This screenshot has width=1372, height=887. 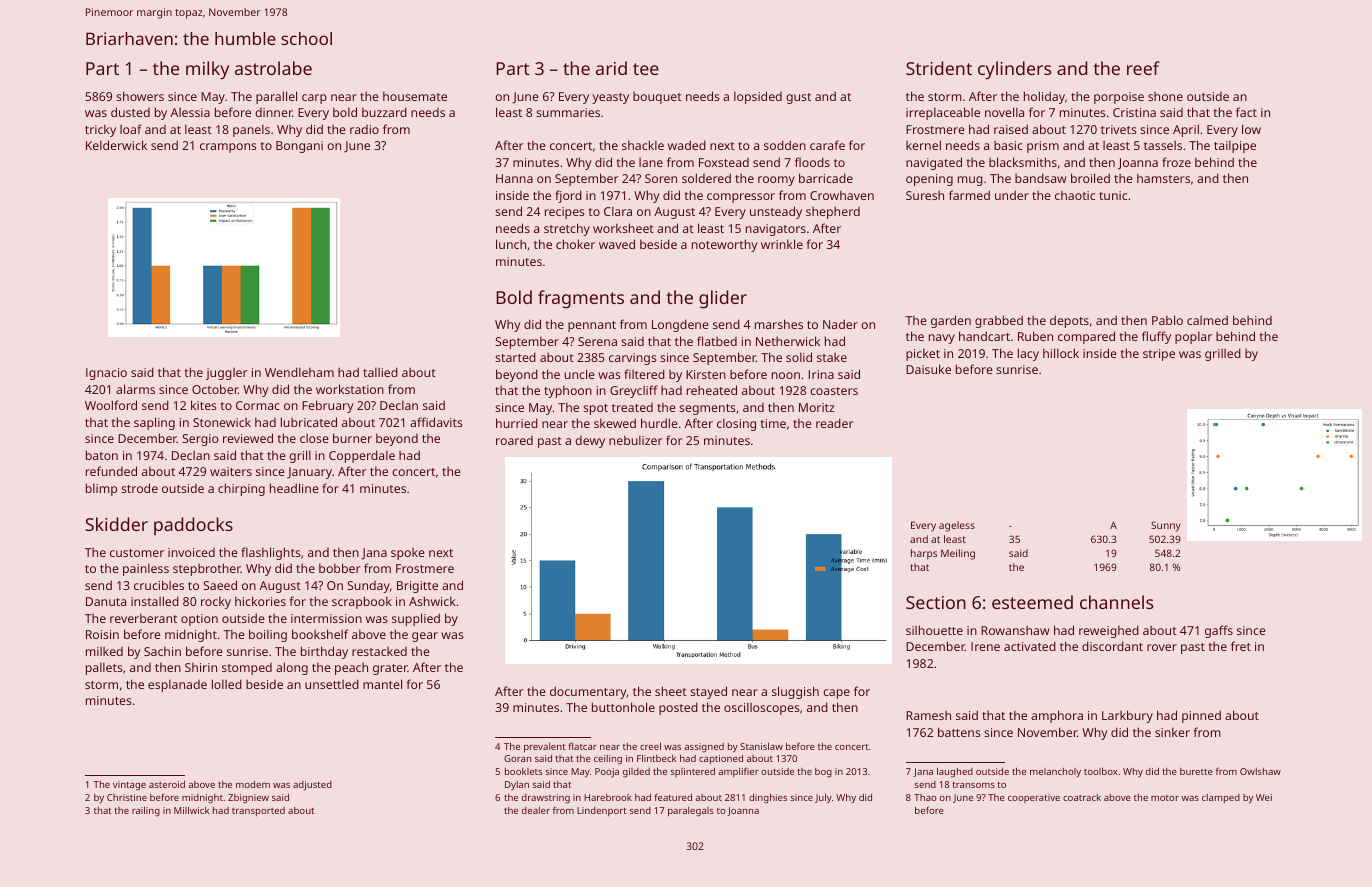 I want to click on lacy, so click(x=1028, y=354).
